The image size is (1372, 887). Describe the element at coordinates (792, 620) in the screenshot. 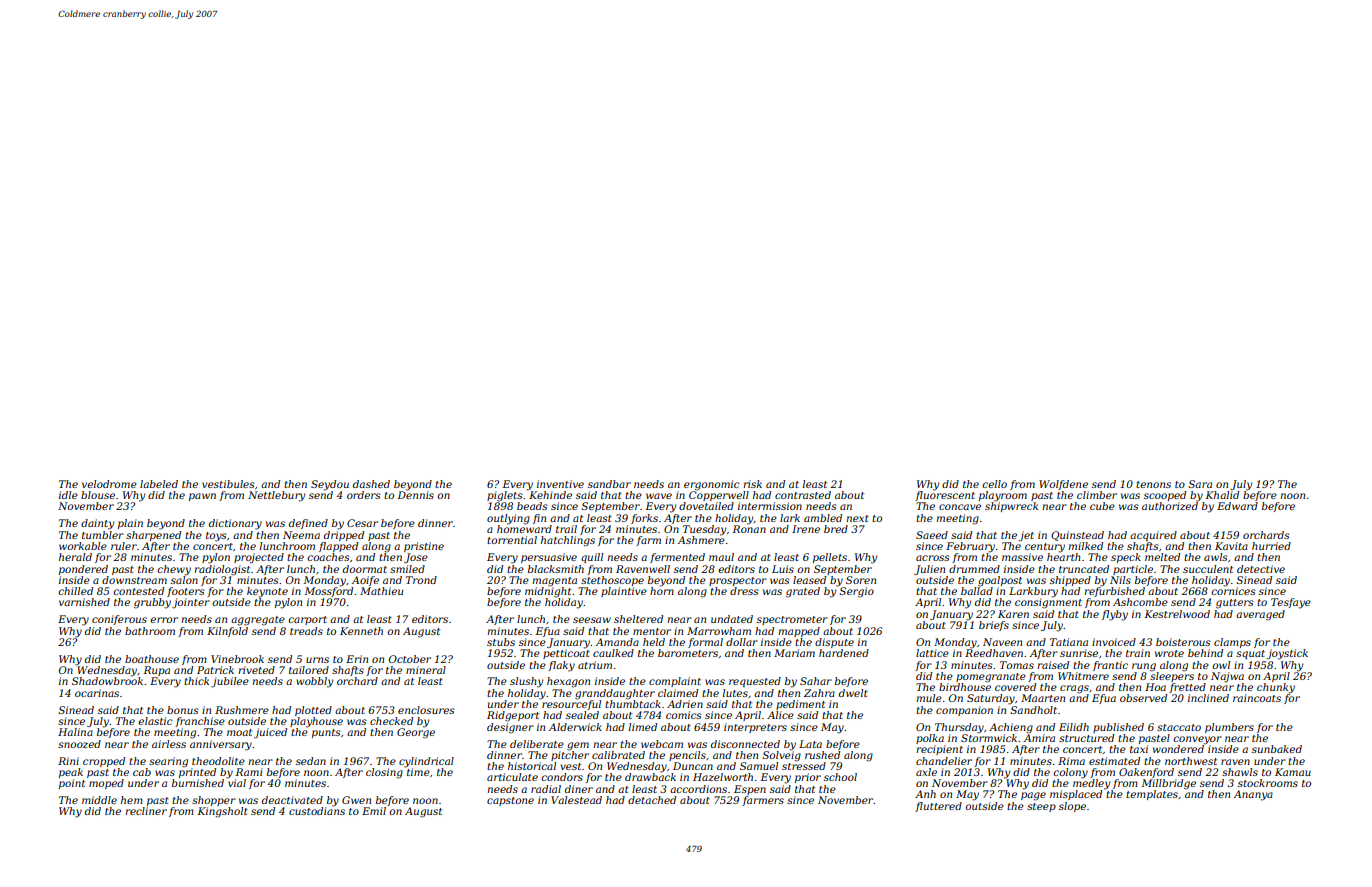

I see `spectrometer` at that location.
